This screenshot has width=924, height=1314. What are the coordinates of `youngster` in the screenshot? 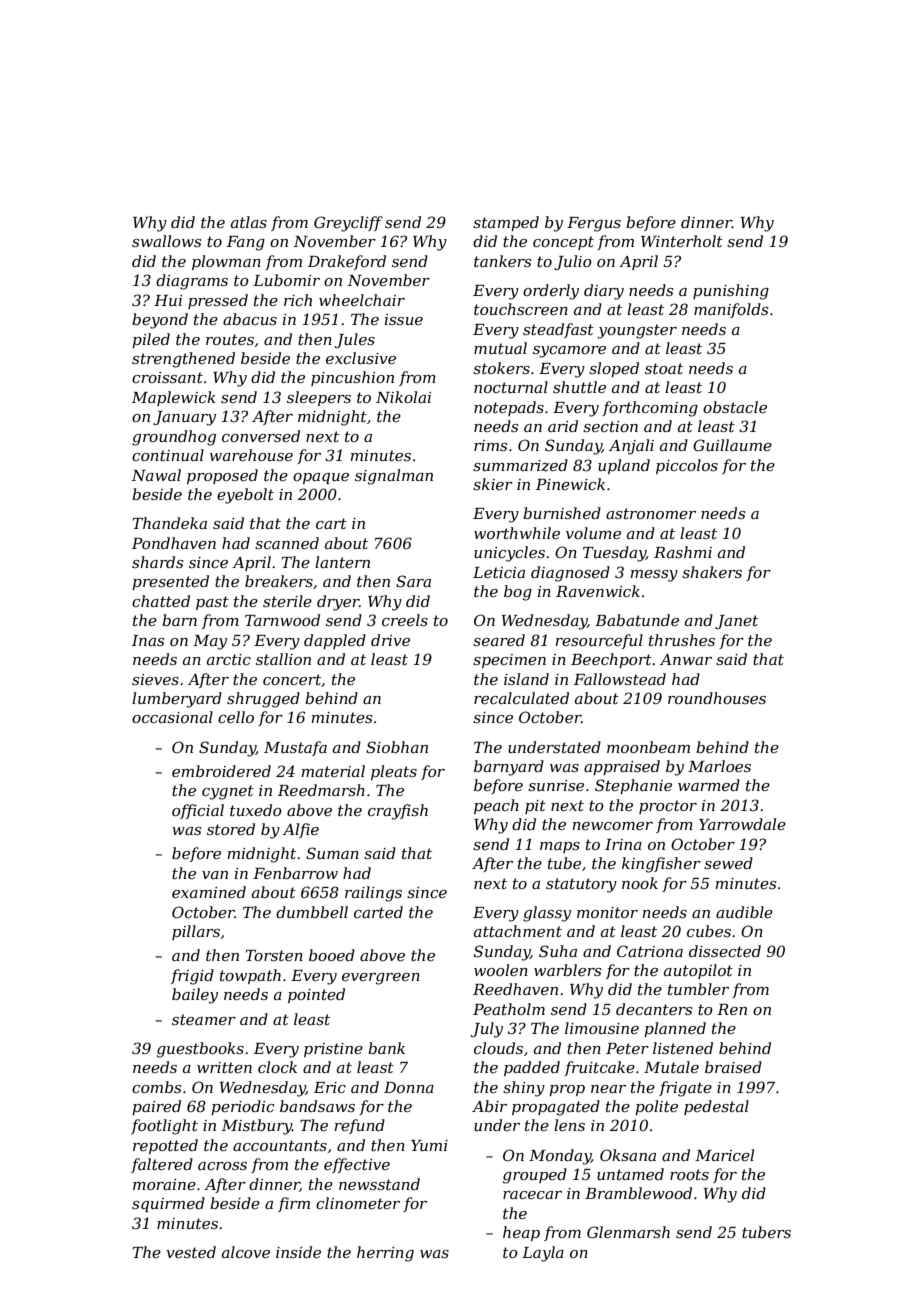 It's located at (637, 331).
